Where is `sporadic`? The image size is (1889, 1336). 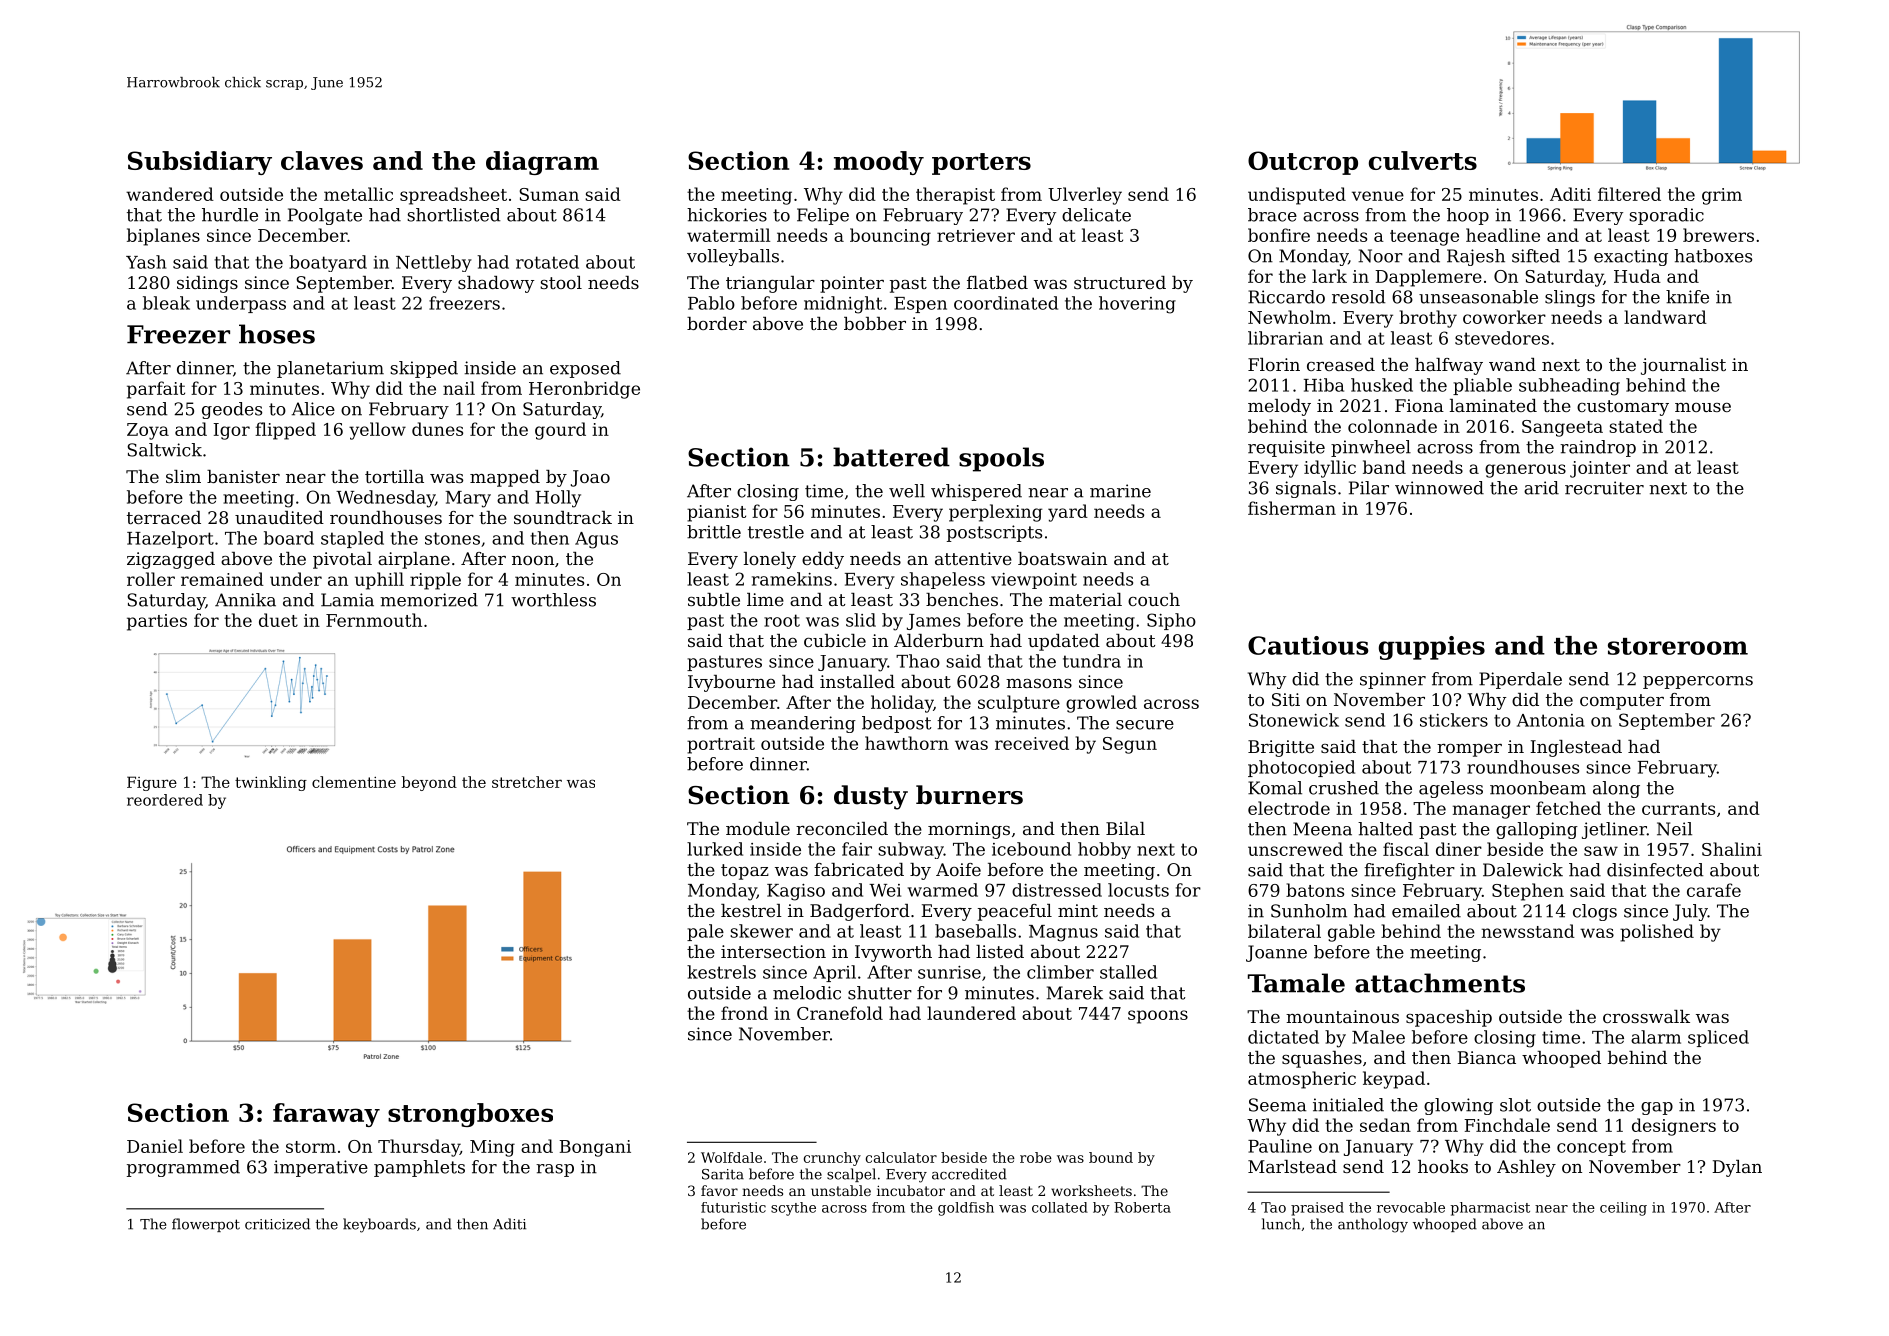
sporadic is located at coordinates (1666, 216).
